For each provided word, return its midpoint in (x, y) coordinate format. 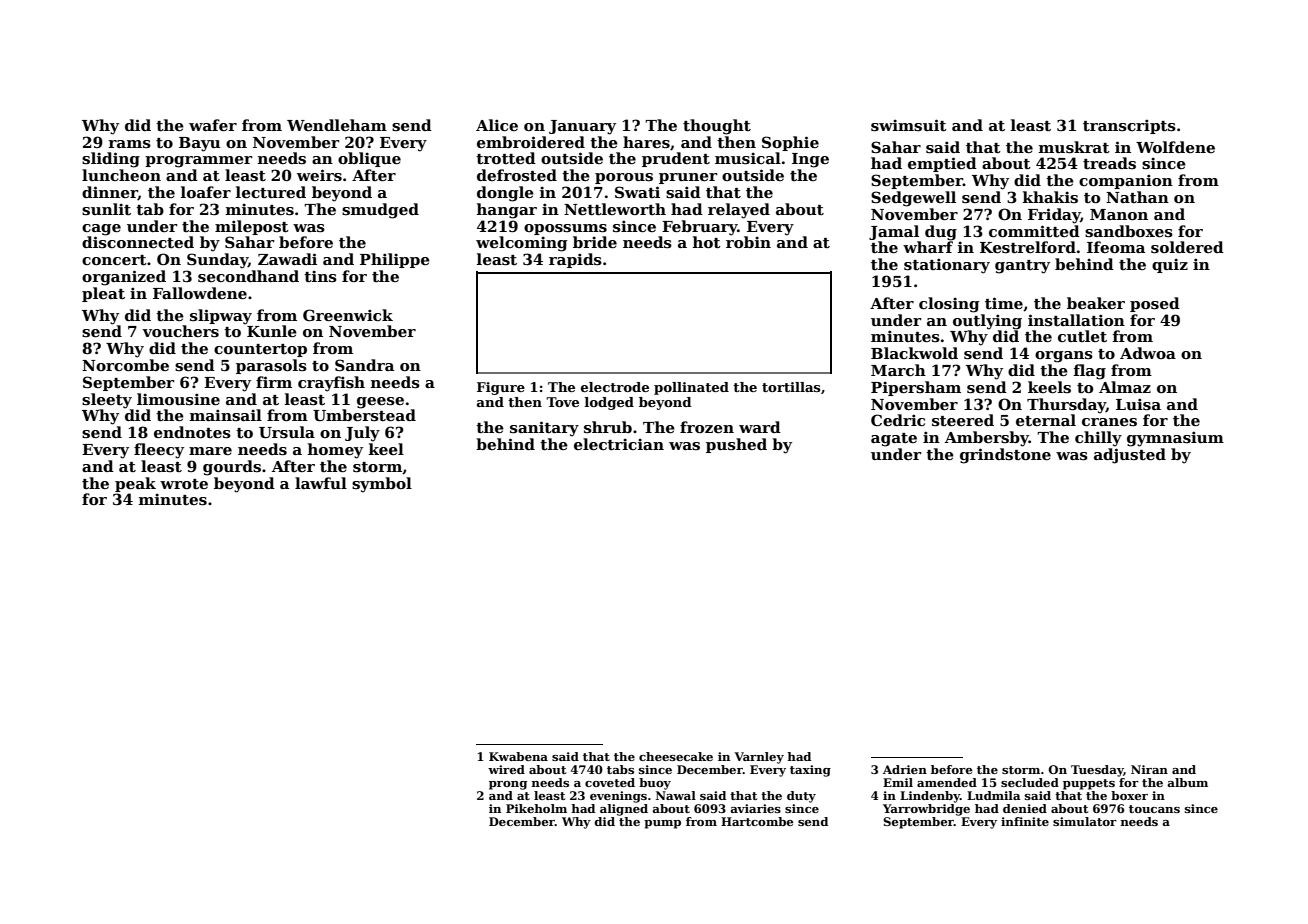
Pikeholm (536, 808)
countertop (260, 350)
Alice (497, 125)
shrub (608, 427)
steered (963, 420)
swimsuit (909, 125)
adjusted (1130, 456)
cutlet (1082, 336)
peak (135, 484)
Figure (501, 388)
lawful (321, 483)
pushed (736, 445)
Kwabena (518, 756)
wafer (213, 125)
